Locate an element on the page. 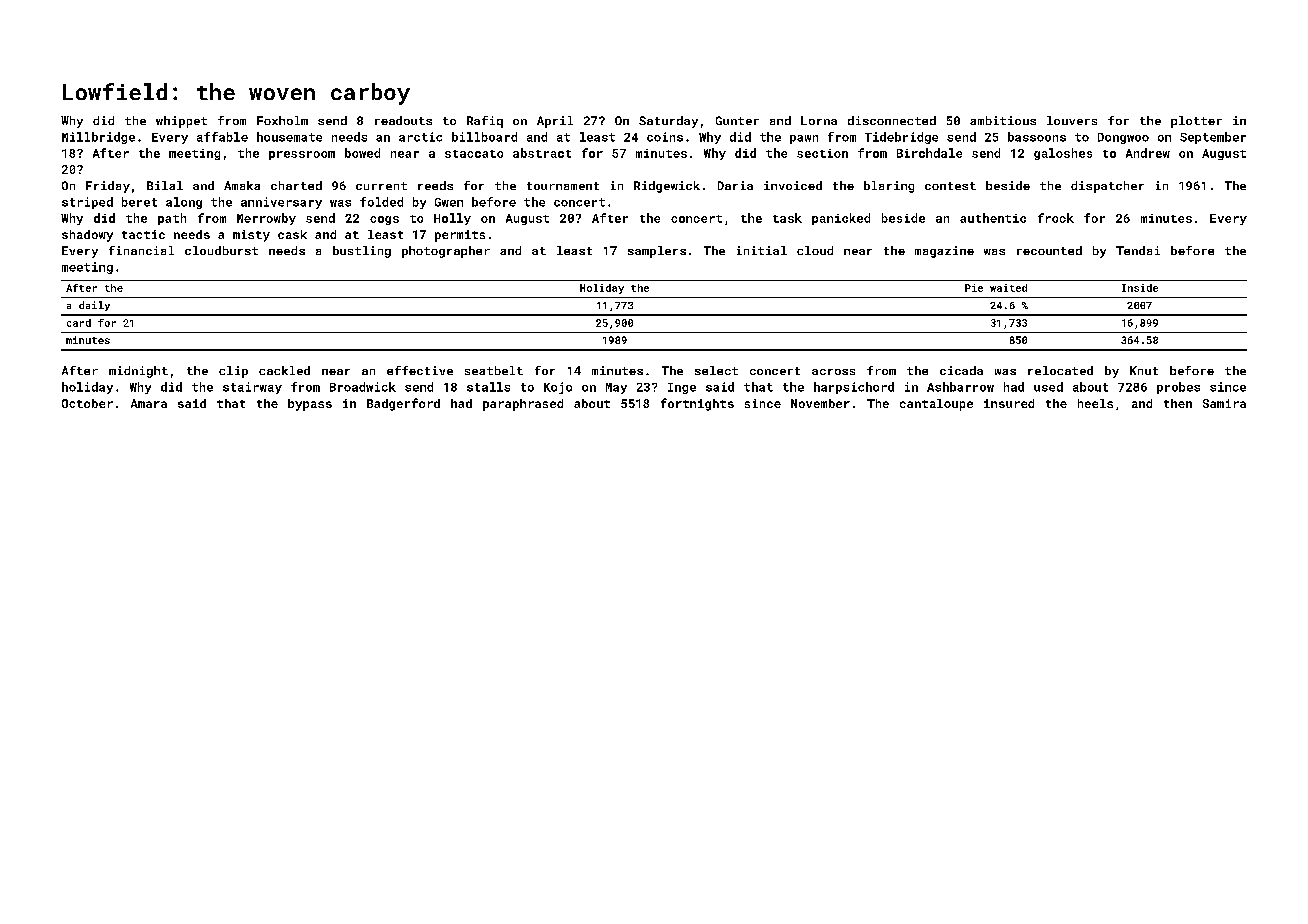  whippet is located at coordinates (181, 122).
